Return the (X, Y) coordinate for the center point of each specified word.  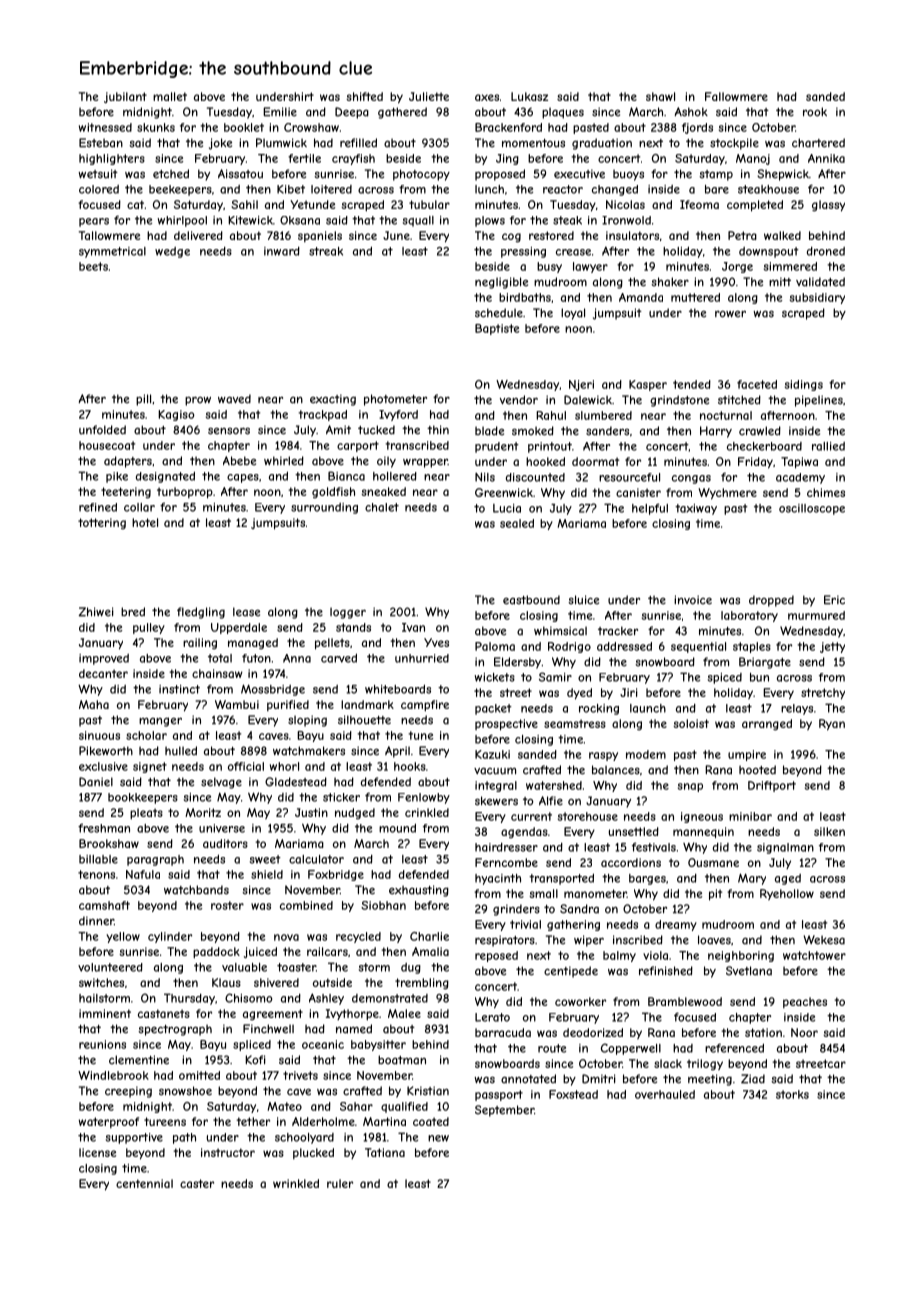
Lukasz (529, 96)
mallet (170, 96)
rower (730, 314)
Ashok (691, 112)
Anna (297, 658)
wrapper (425, 463)
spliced (252, 1045)
